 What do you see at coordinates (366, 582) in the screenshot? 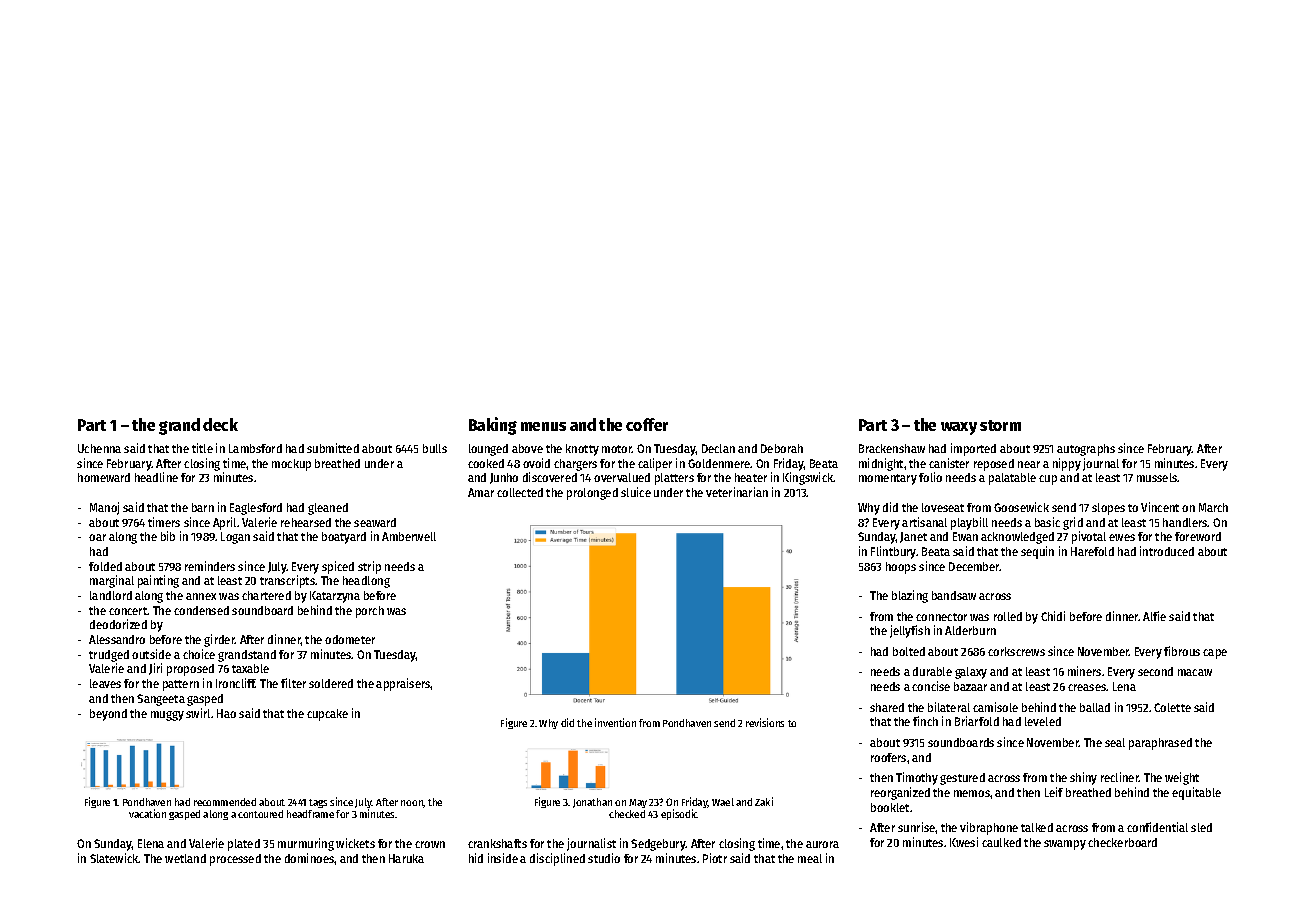
I see `headlong` at bounding box center [366, 582].
